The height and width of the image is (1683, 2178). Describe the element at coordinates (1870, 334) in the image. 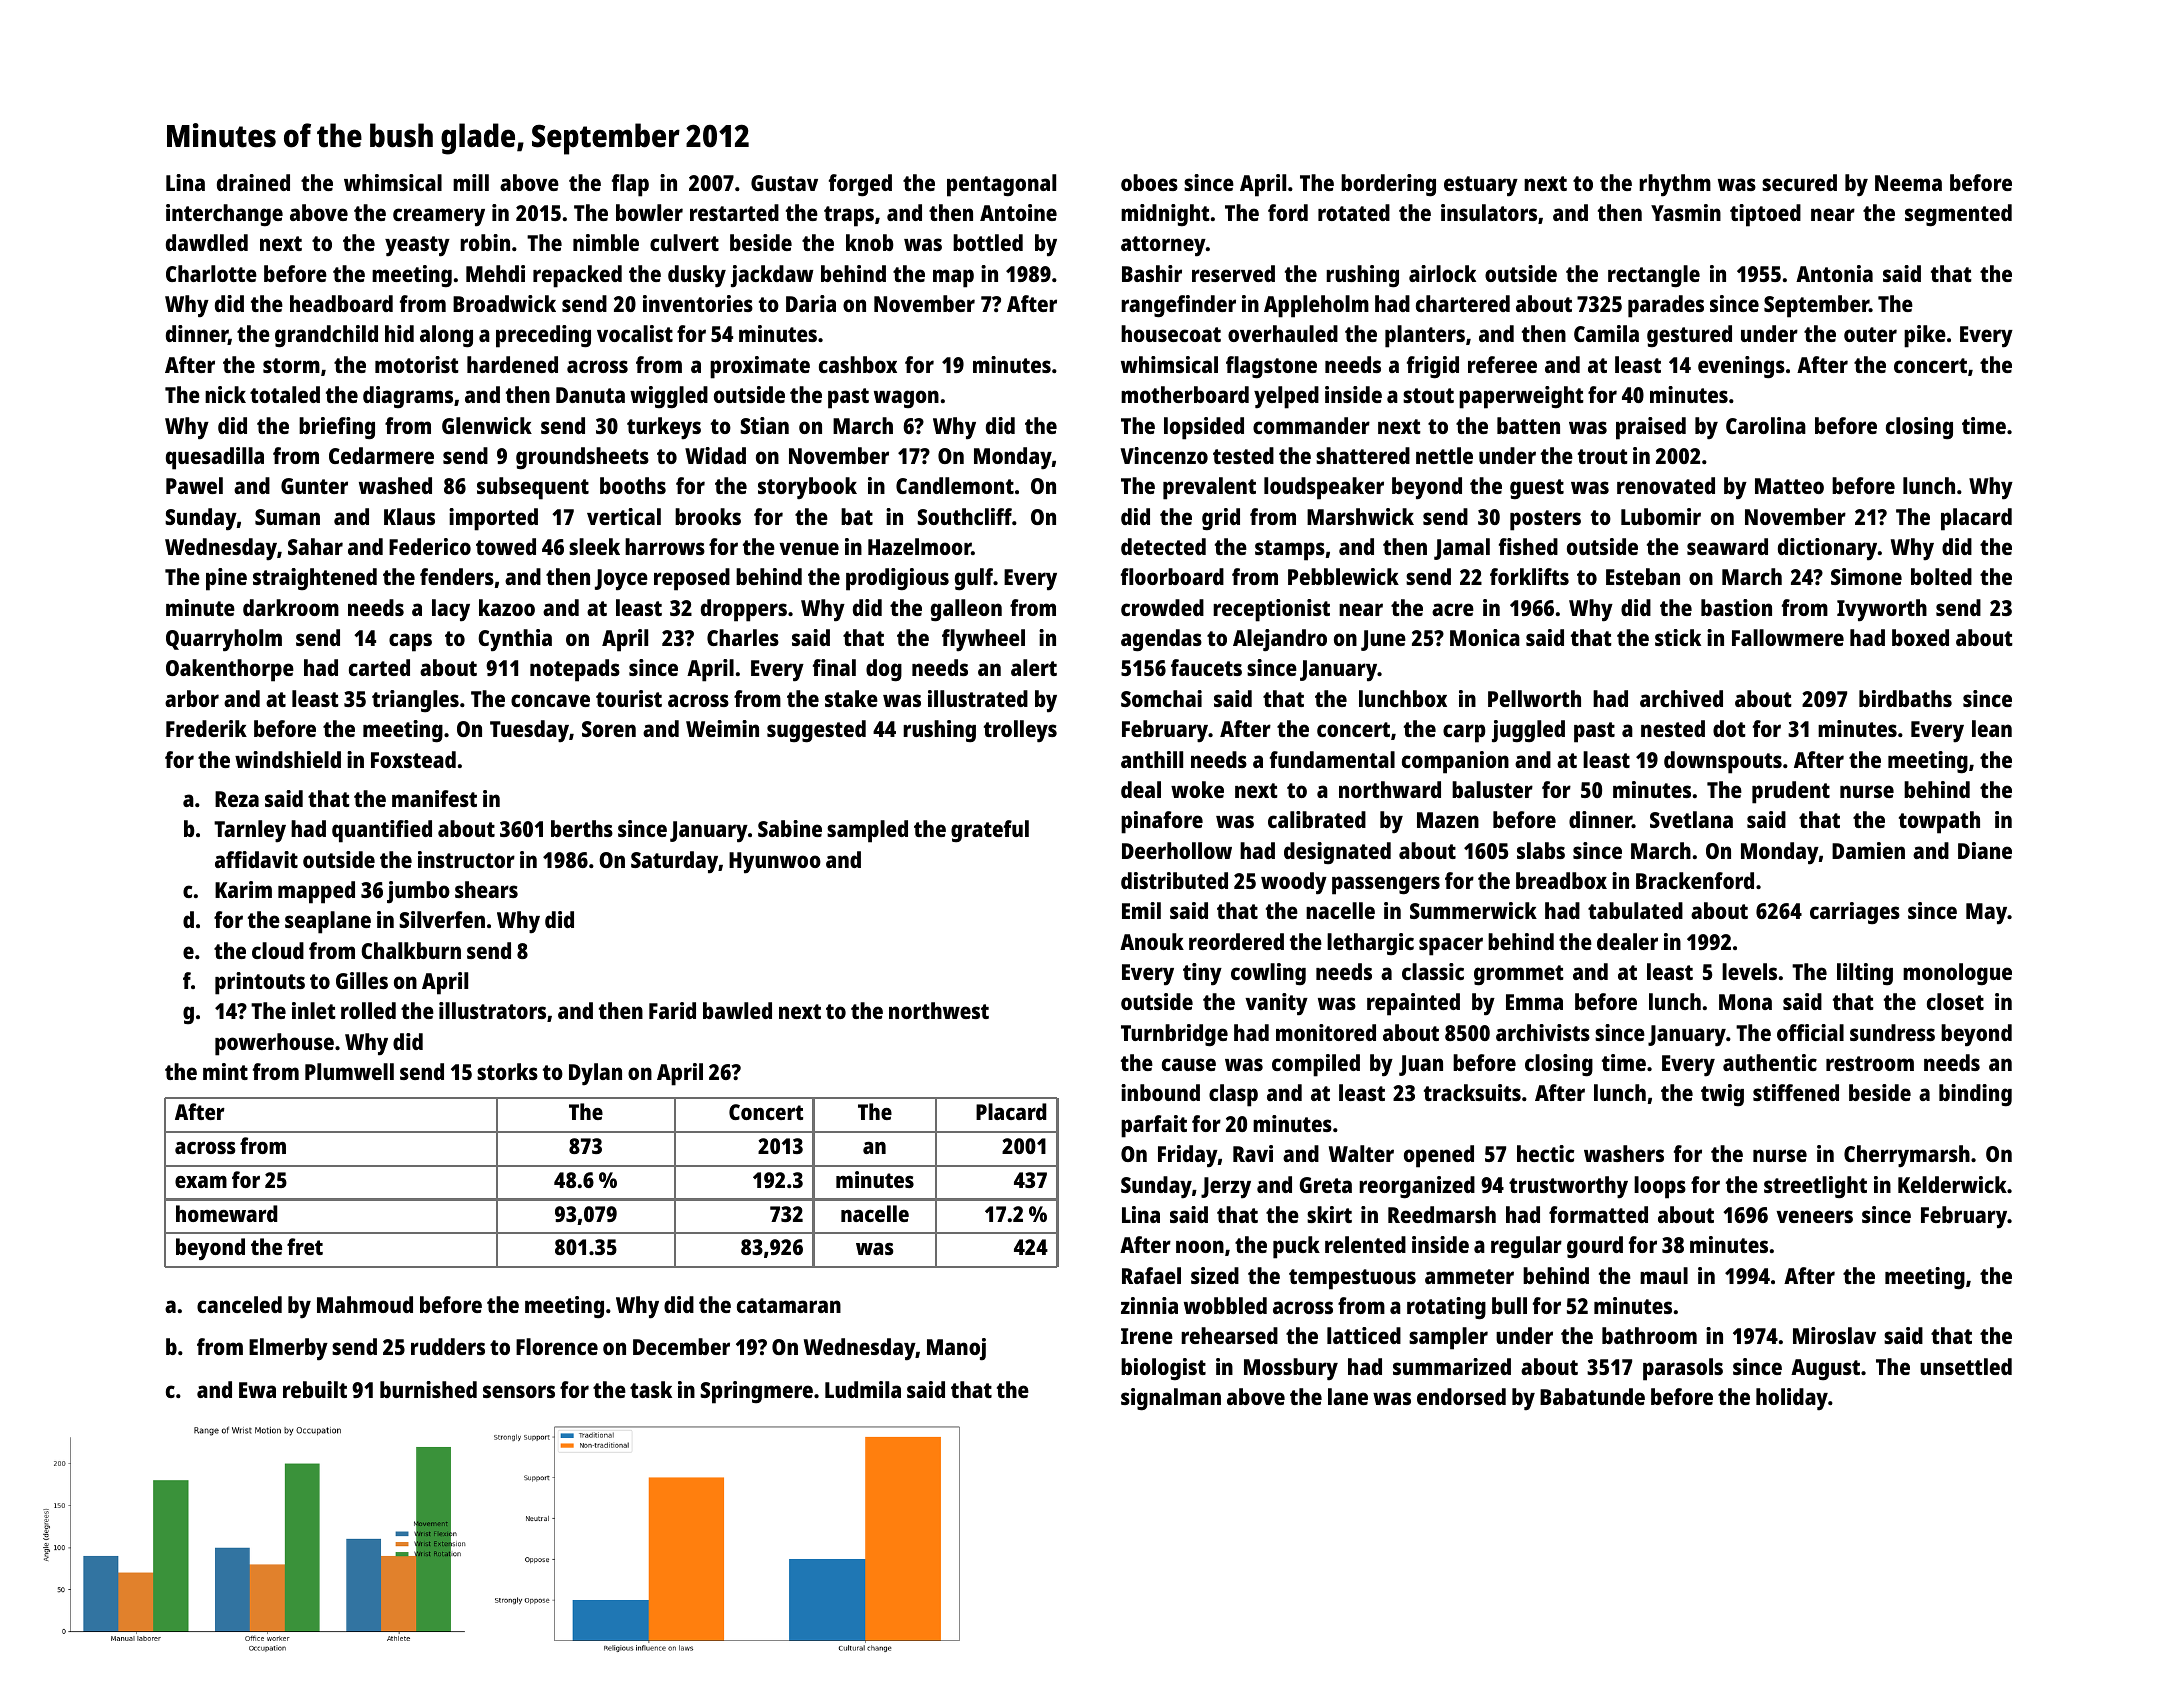

I see `outer` at that location.
